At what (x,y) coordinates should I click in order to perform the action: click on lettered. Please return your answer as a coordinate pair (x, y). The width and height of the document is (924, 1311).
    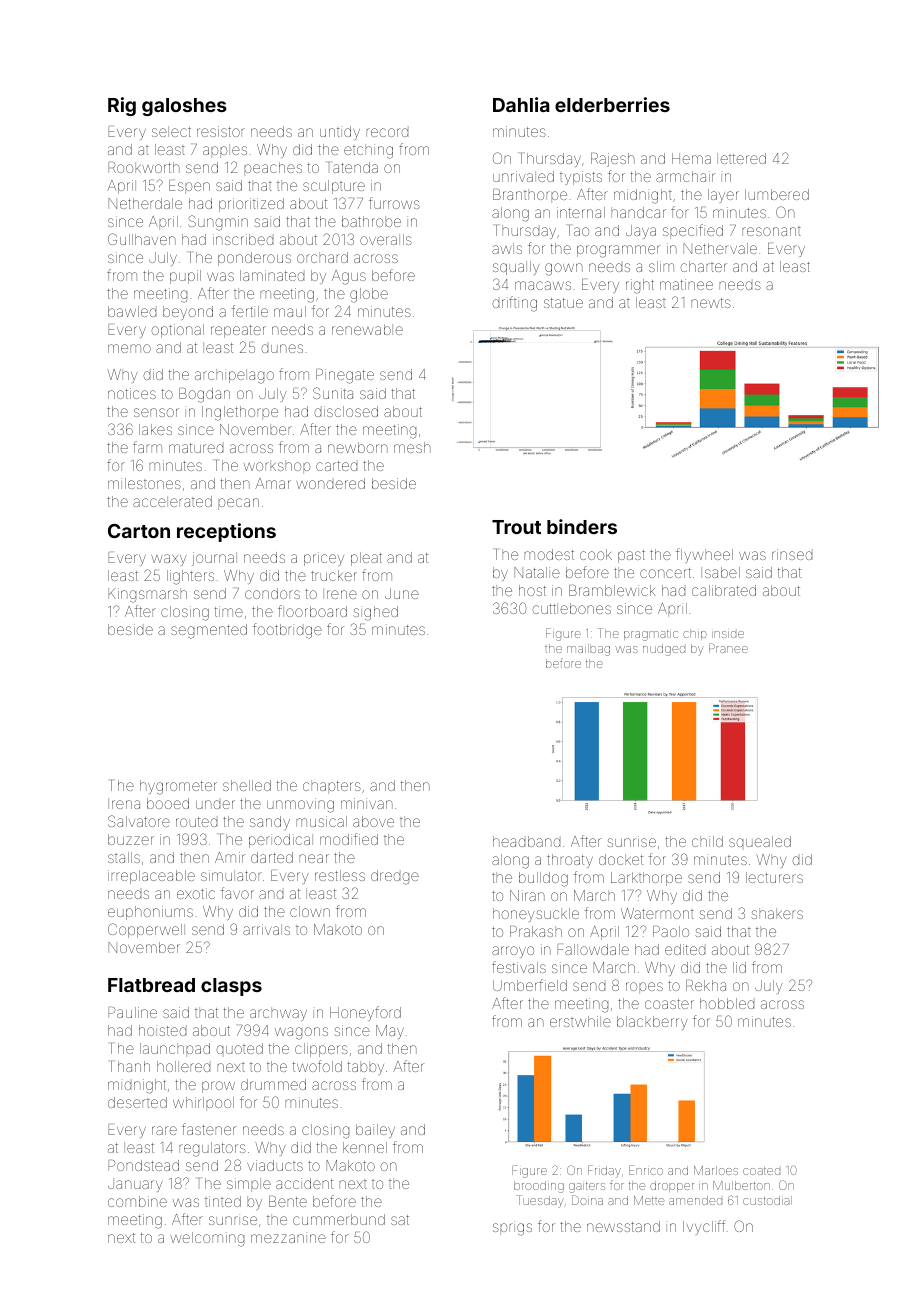
    Looking at the image, I should click on (741, 158).
